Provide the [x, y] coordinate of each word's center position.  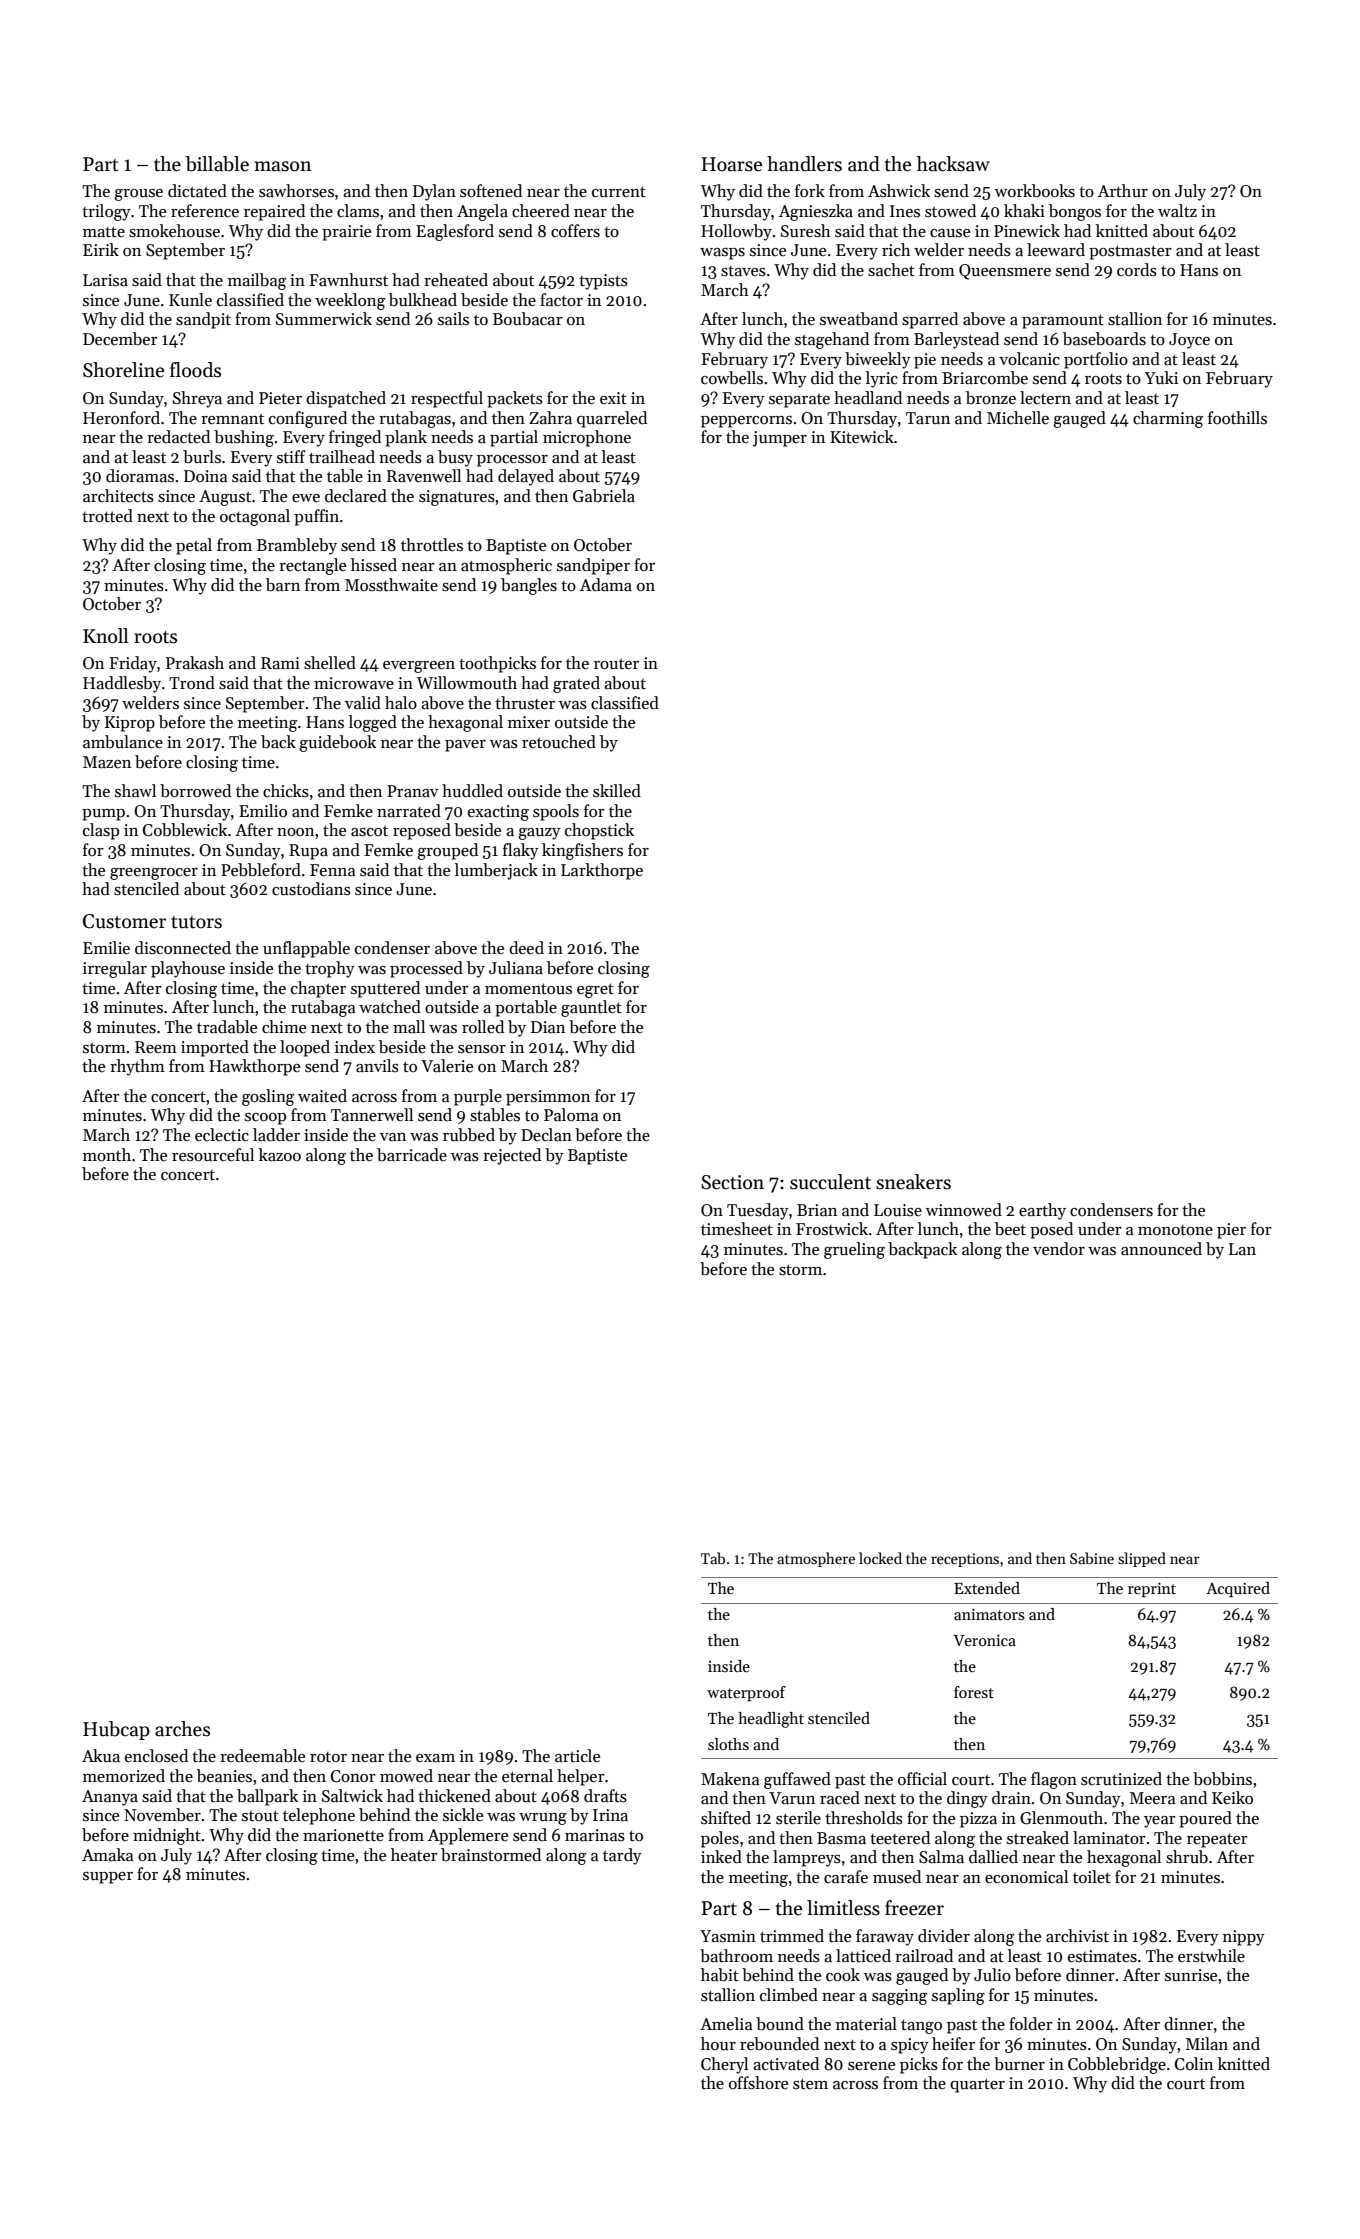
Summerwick [324, 319]
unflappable [306, 949]
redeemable [262, 1756]
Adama [606, 585]
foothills [1237, 418]
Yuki [1161, 377]
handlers [804, 164]
